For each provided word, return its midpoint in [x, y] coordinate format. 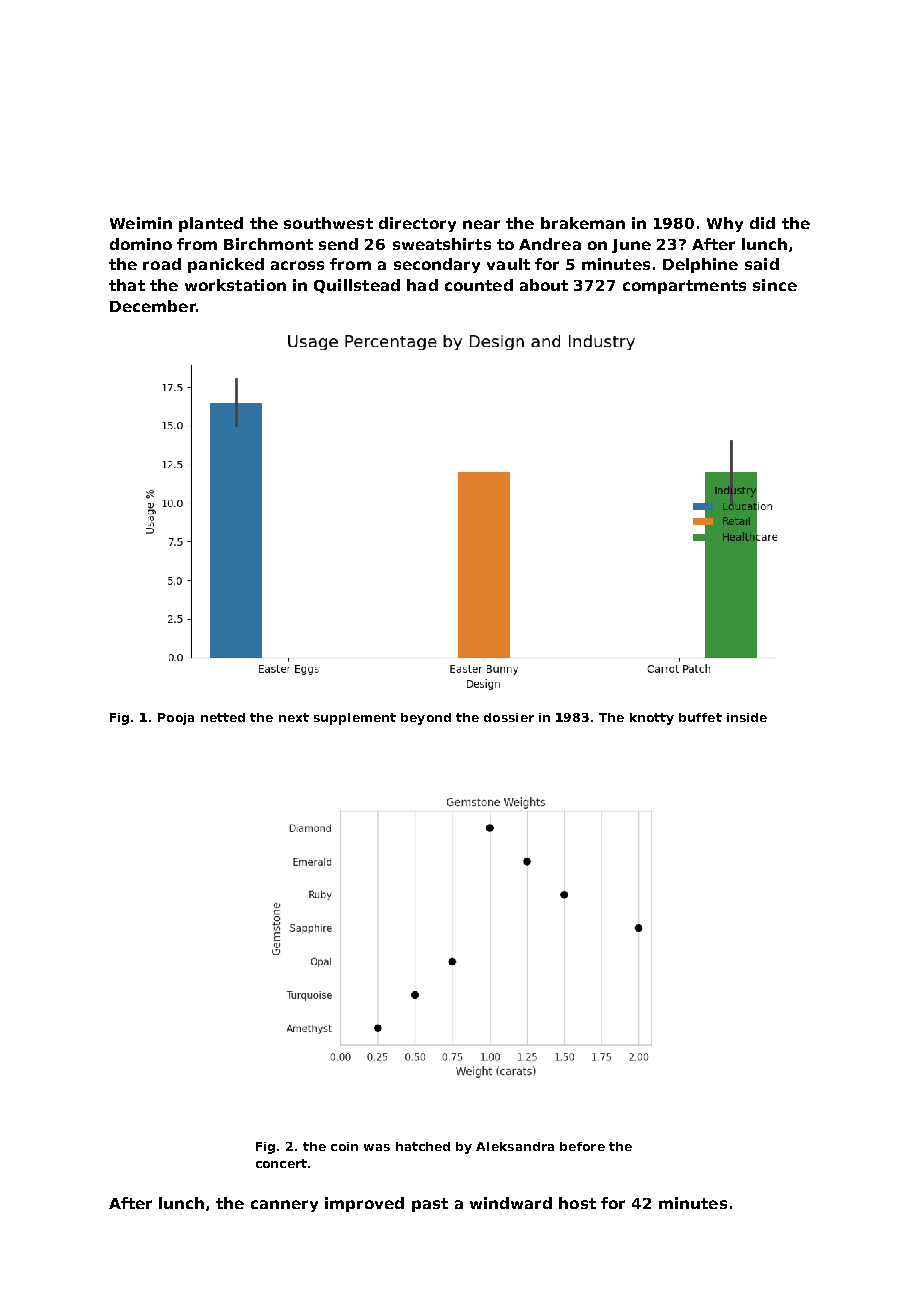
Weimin [141, 223]
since [775, 285]
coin [344, 1146]
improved [364, 1204]
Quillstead [357, 286]
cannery [284, 1206]
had [422, 285]
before [582, 1146]
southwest [328, 223]
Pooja [176, 719]
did [762, 223]
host [577, 1203]
